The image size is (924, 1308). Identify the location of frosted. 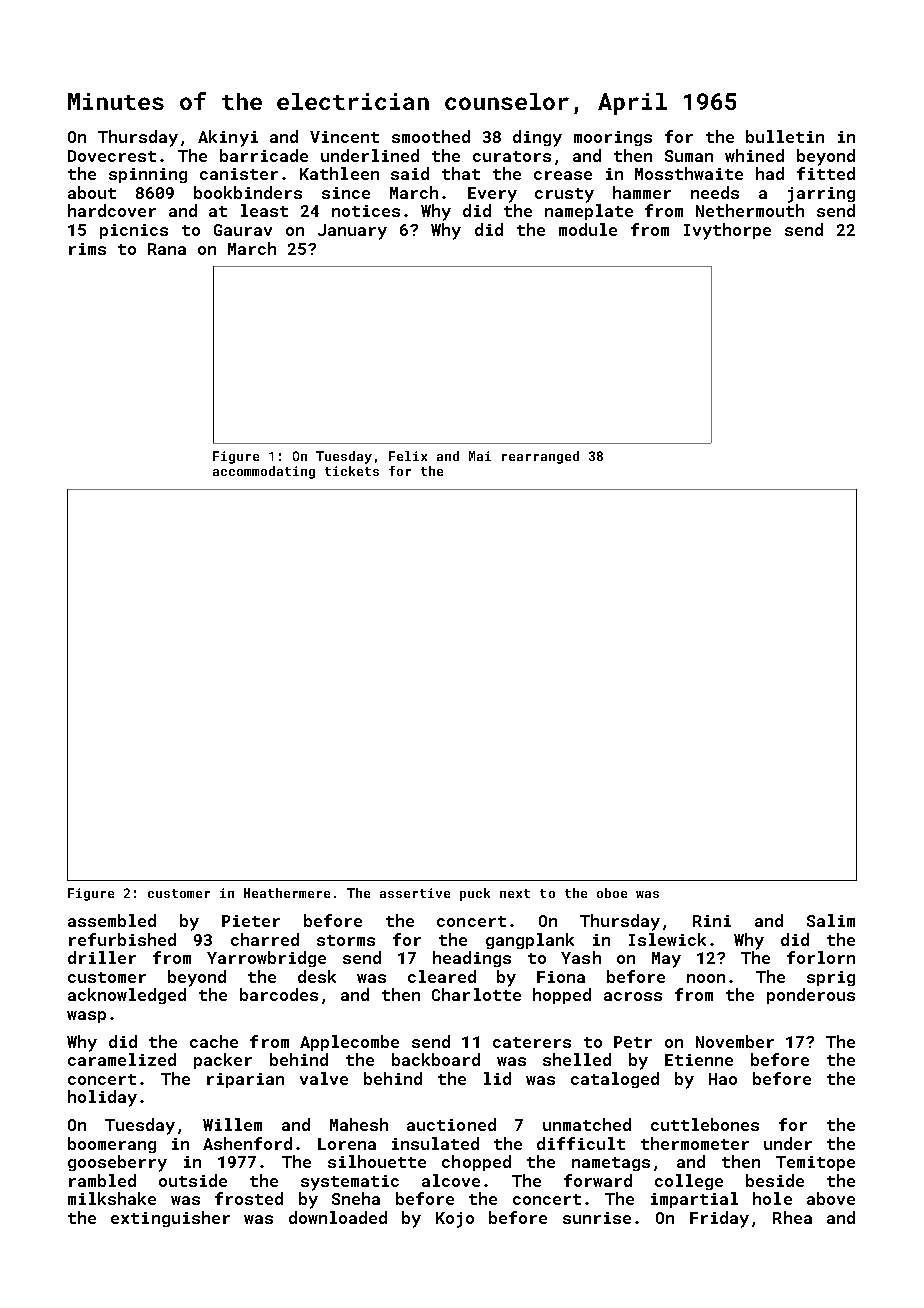
(249, 1198).
